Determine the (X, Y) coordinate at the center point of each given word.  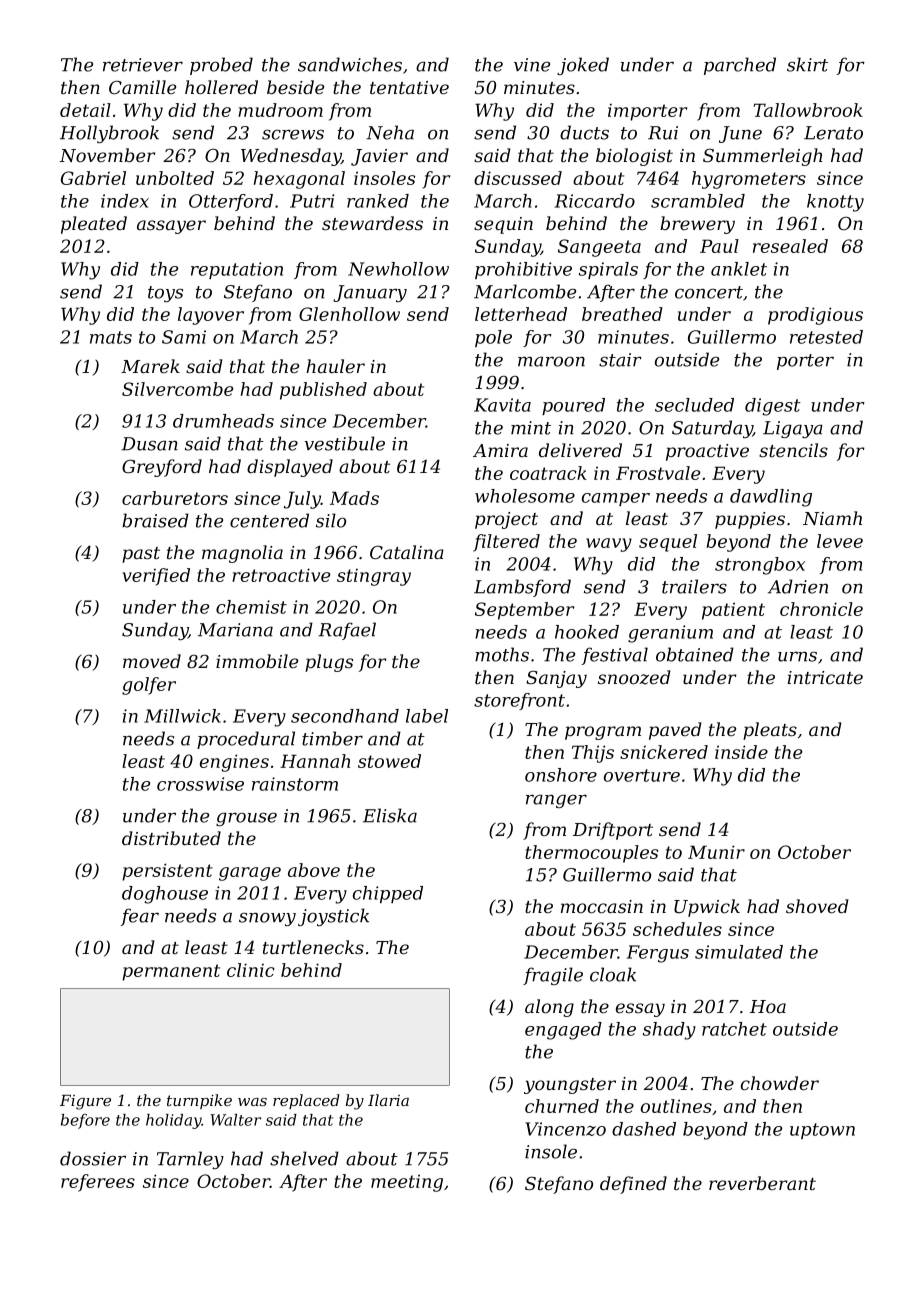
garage (250, 874)
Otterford (231, 202)
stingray (374, 577)
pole (493, 338)
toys (165, 294)
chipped (388, 894)
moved (152, 661)
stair (620, 360)
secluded (694, 405)
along (549, 1008)
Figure (85, 1102)
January (370, 293)
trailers (694, 586)
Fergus (658, 954)
